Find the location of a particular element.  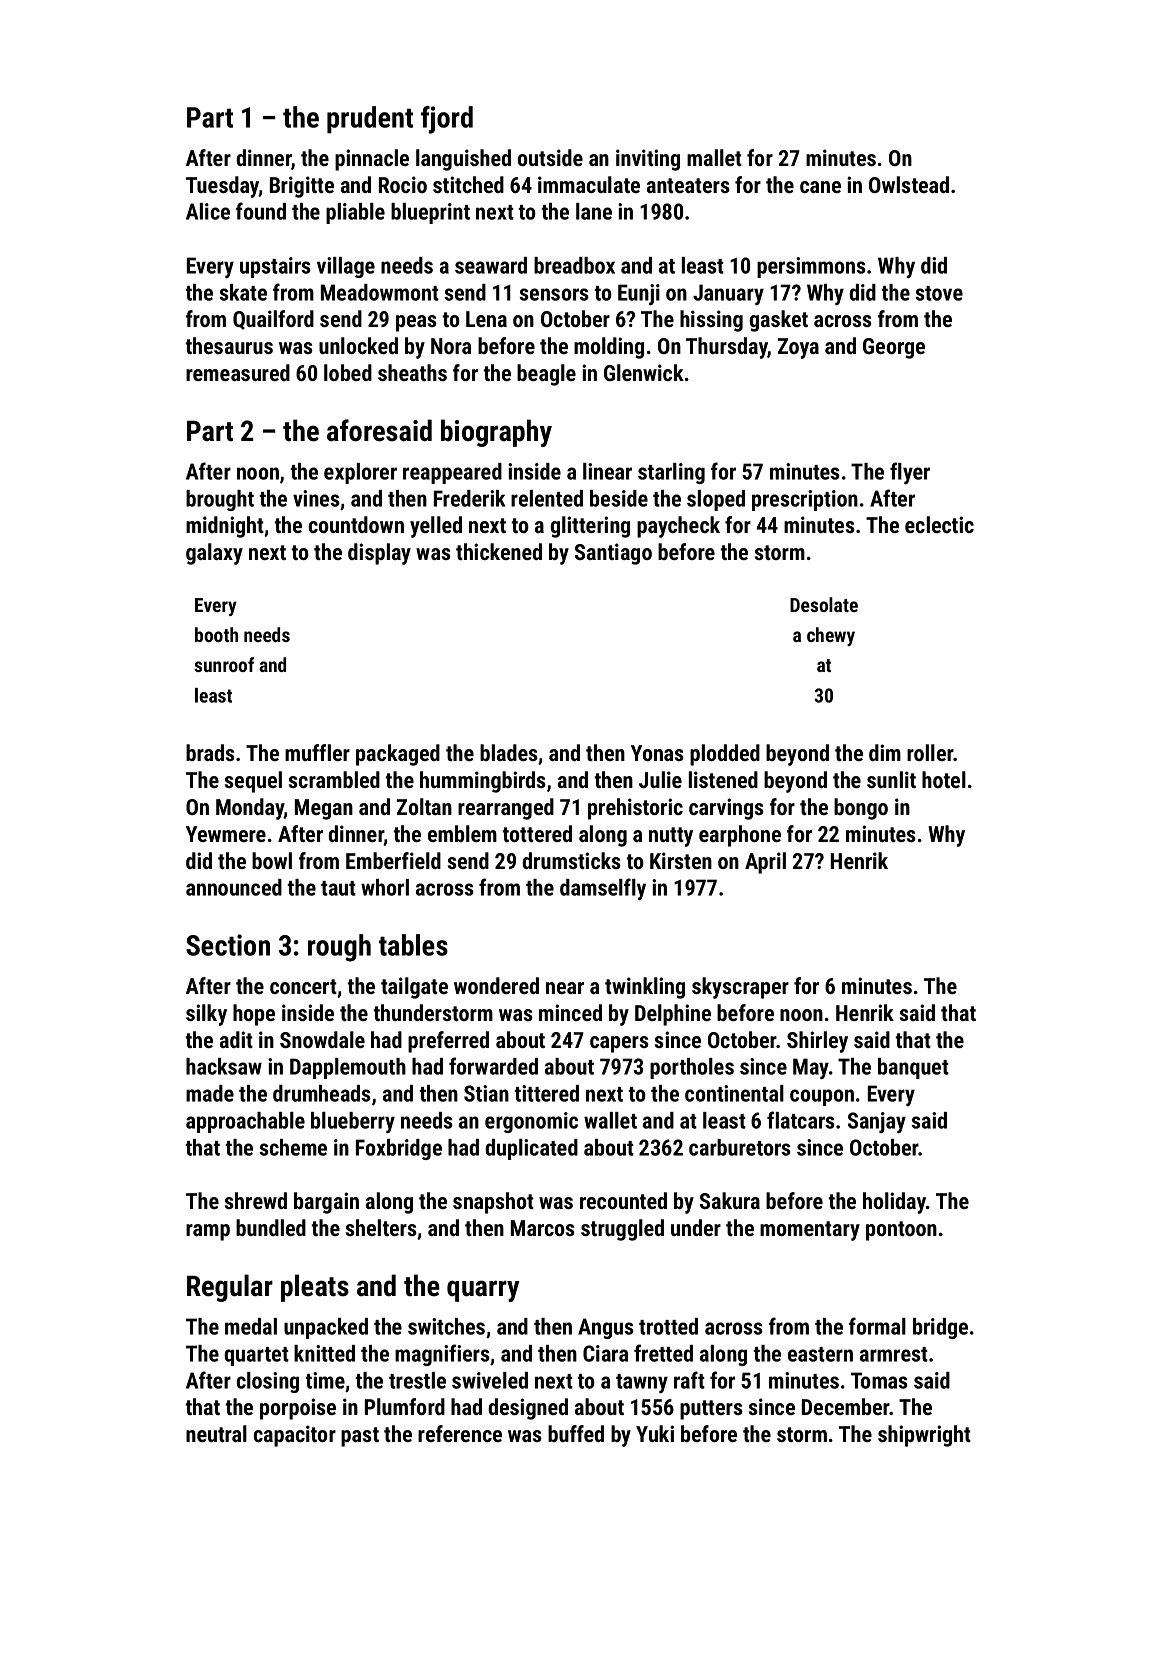

brads is located at coordinates (210, 752).
